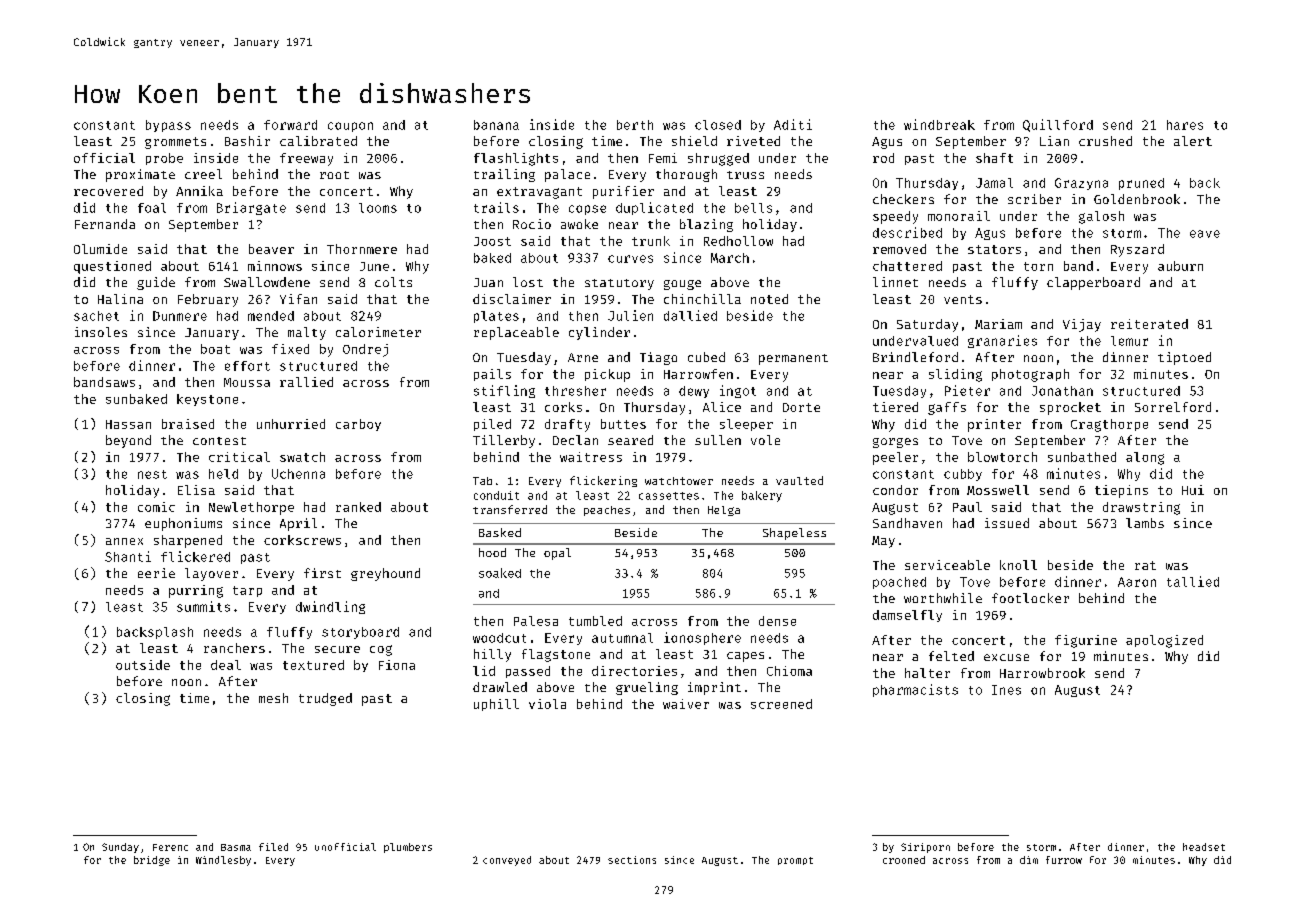 The height and width of the screenshot is (924, 1308). I want to click on foal, so click(152, 208).
